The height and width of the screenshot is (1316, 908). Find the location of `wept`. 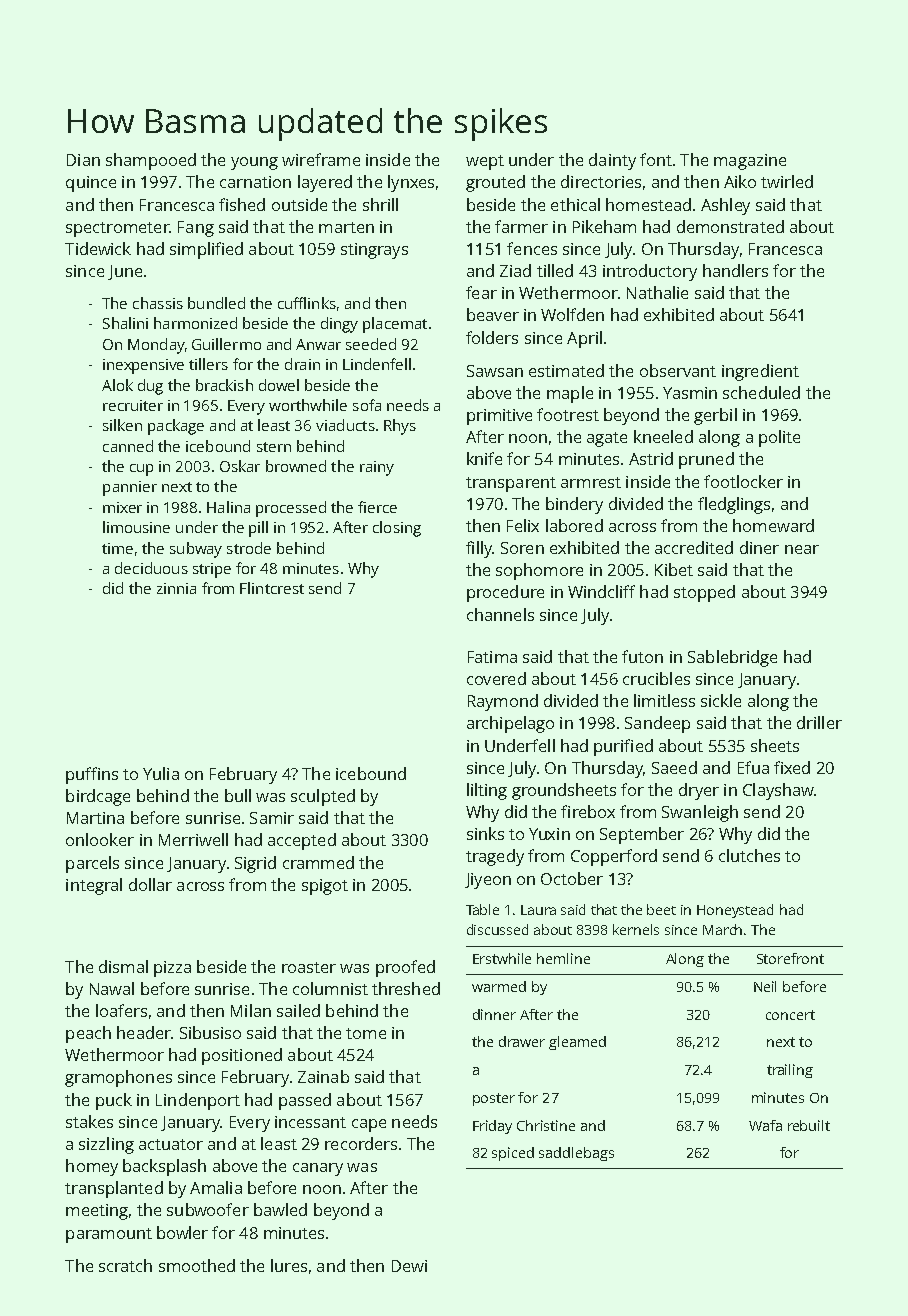

wept is located at coordinates (485, 162).
